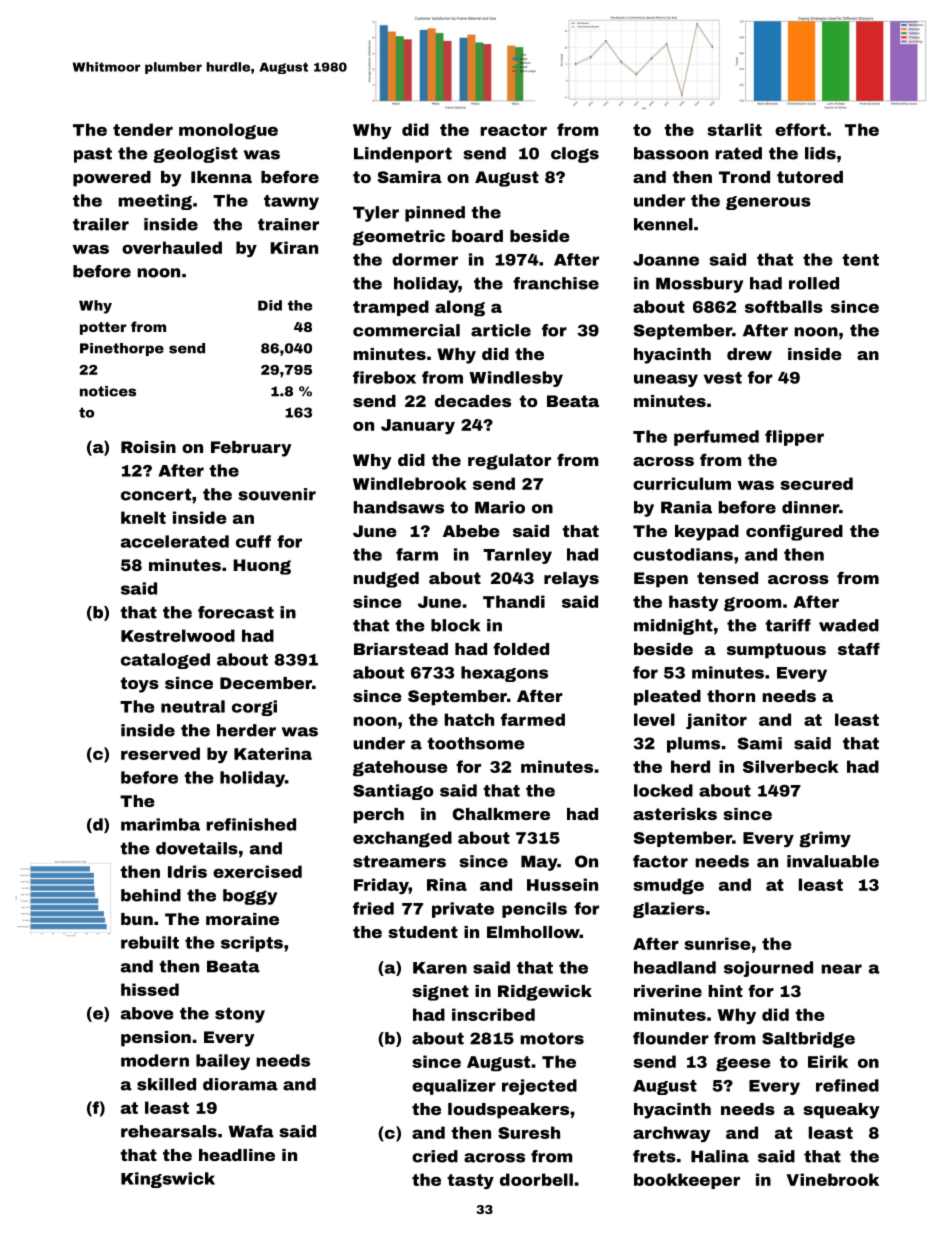 Image resolution: width=952 pixels, height=1233 pixels. Describe the element at coordinates (221, 177) in the screenshot. I see `Ikenna` at that location.
